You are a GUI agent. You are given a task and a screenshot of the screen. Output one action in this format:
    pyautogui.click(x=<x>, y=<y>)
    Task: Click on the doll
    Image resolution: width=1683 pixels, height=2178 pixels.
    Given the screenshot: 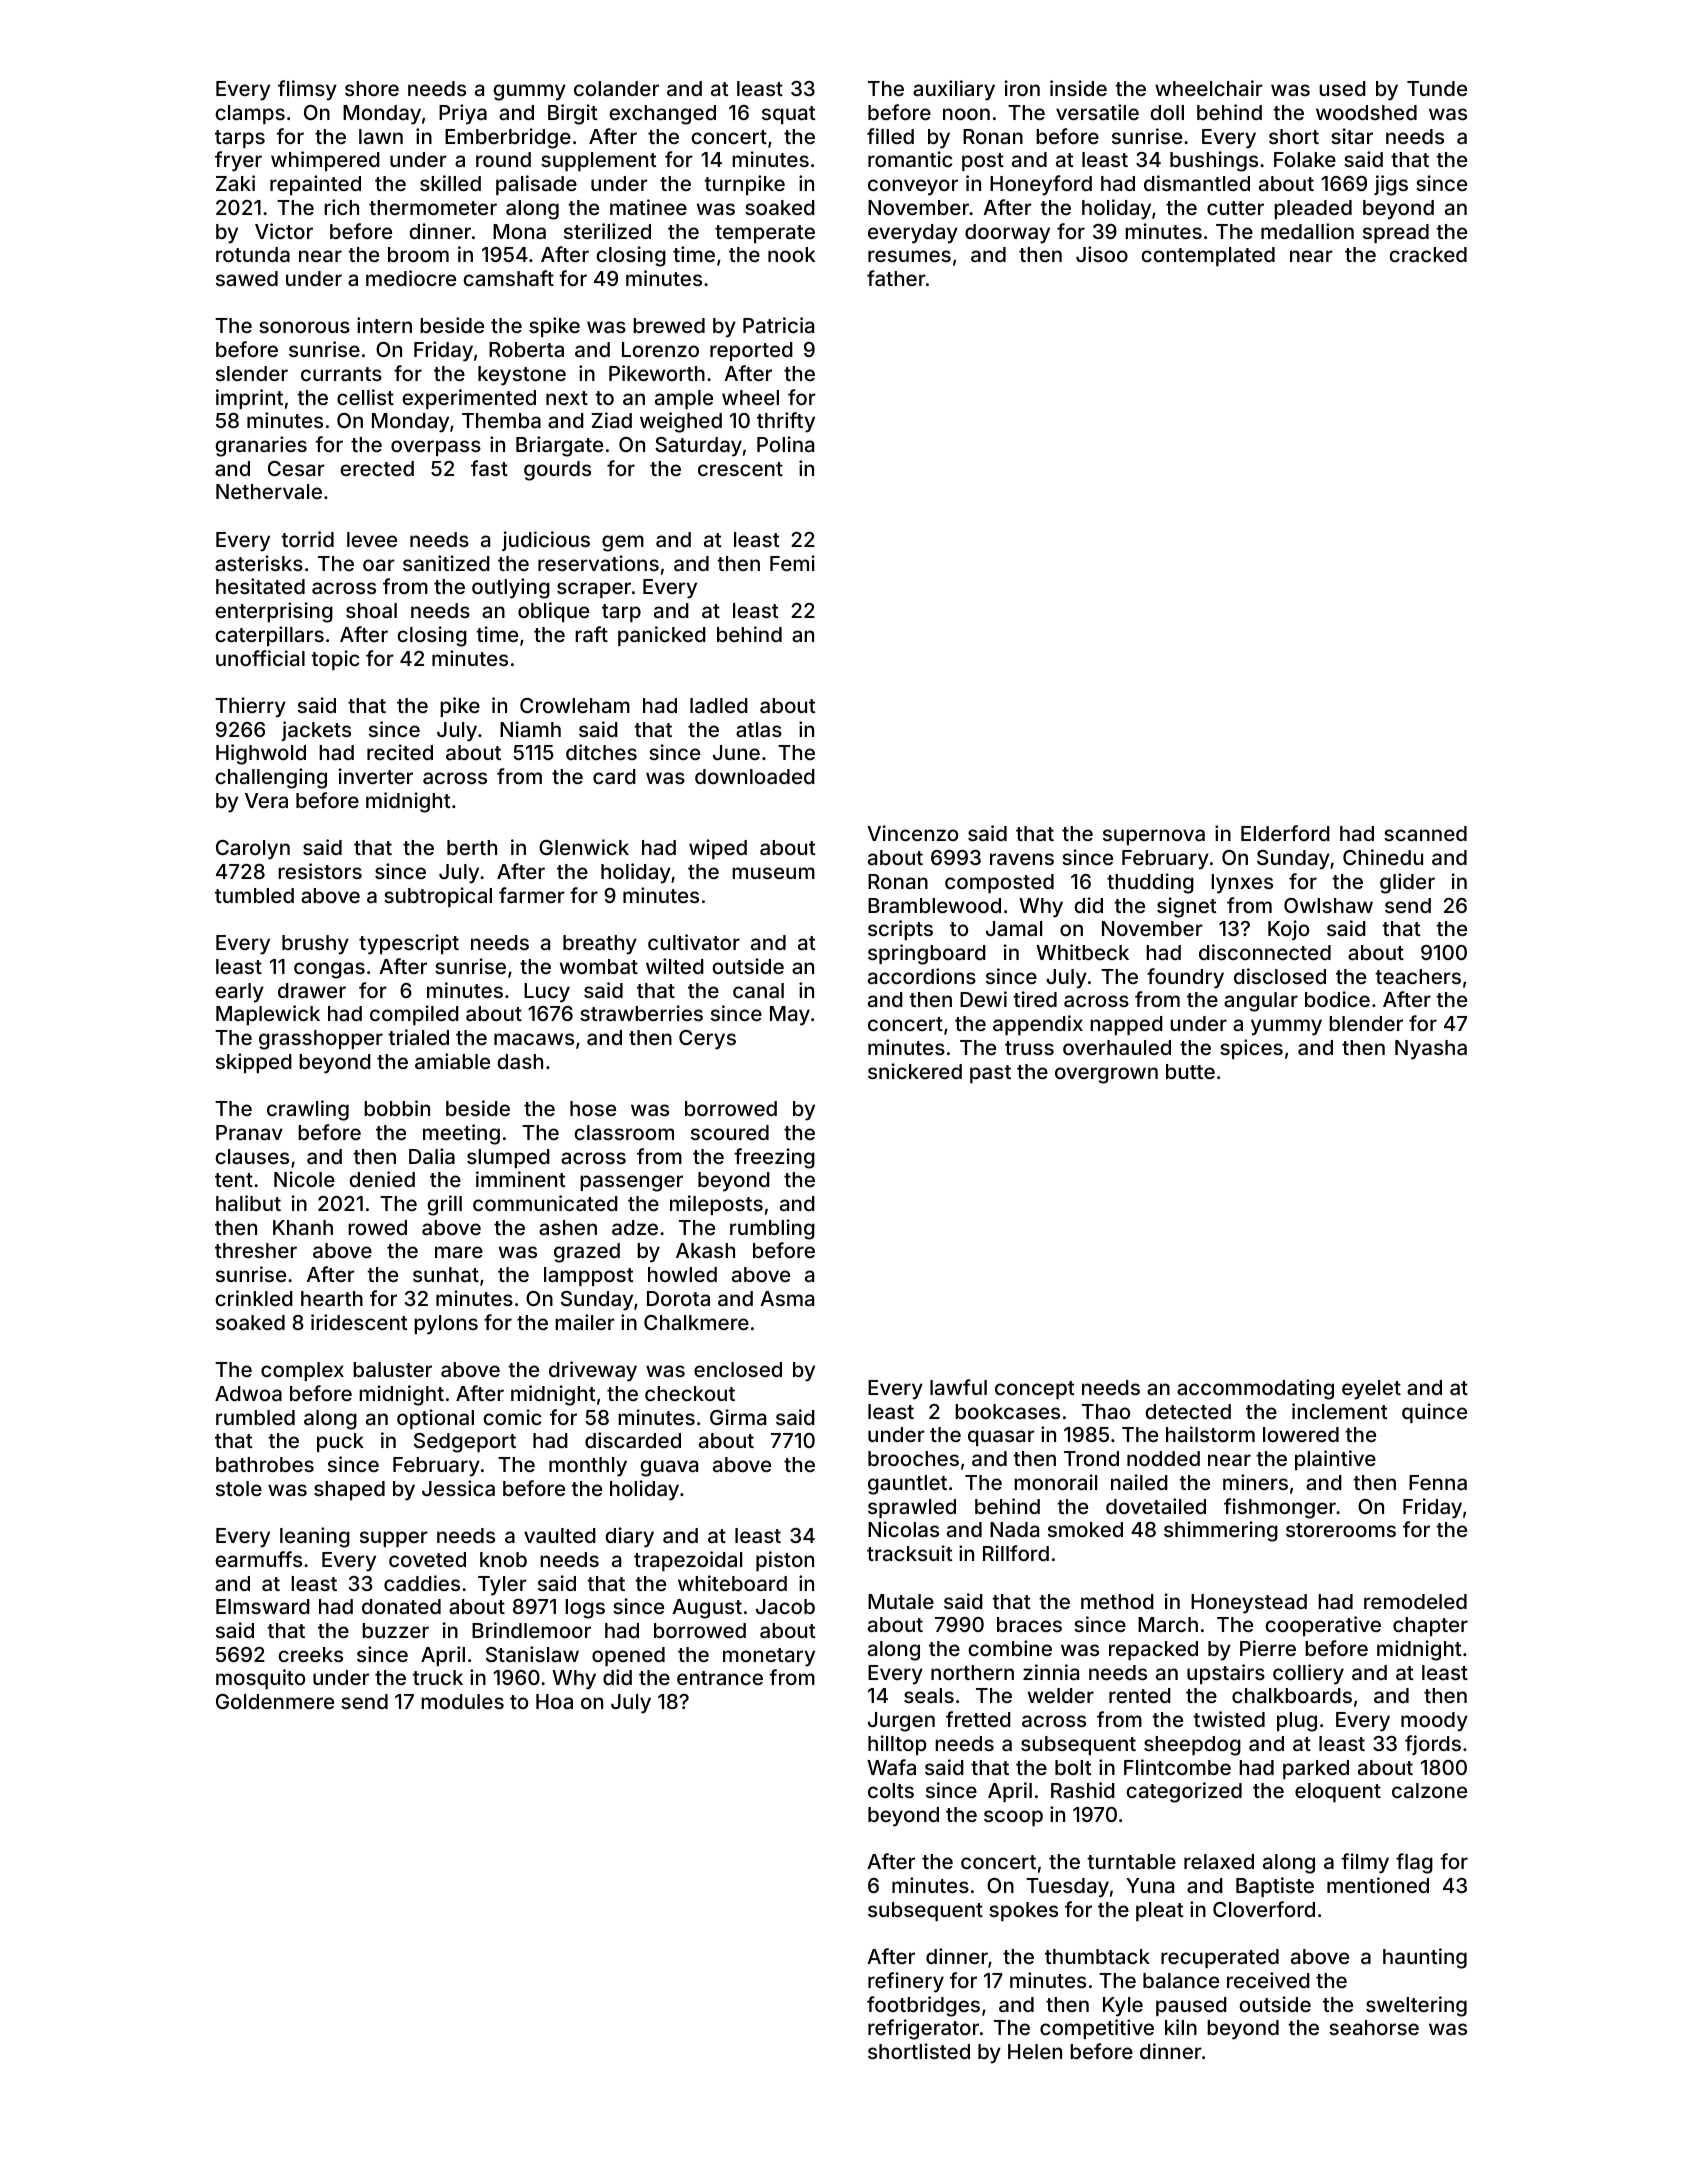 What is the action you would take?
    pyautogui.click(x=1167, y=112)
